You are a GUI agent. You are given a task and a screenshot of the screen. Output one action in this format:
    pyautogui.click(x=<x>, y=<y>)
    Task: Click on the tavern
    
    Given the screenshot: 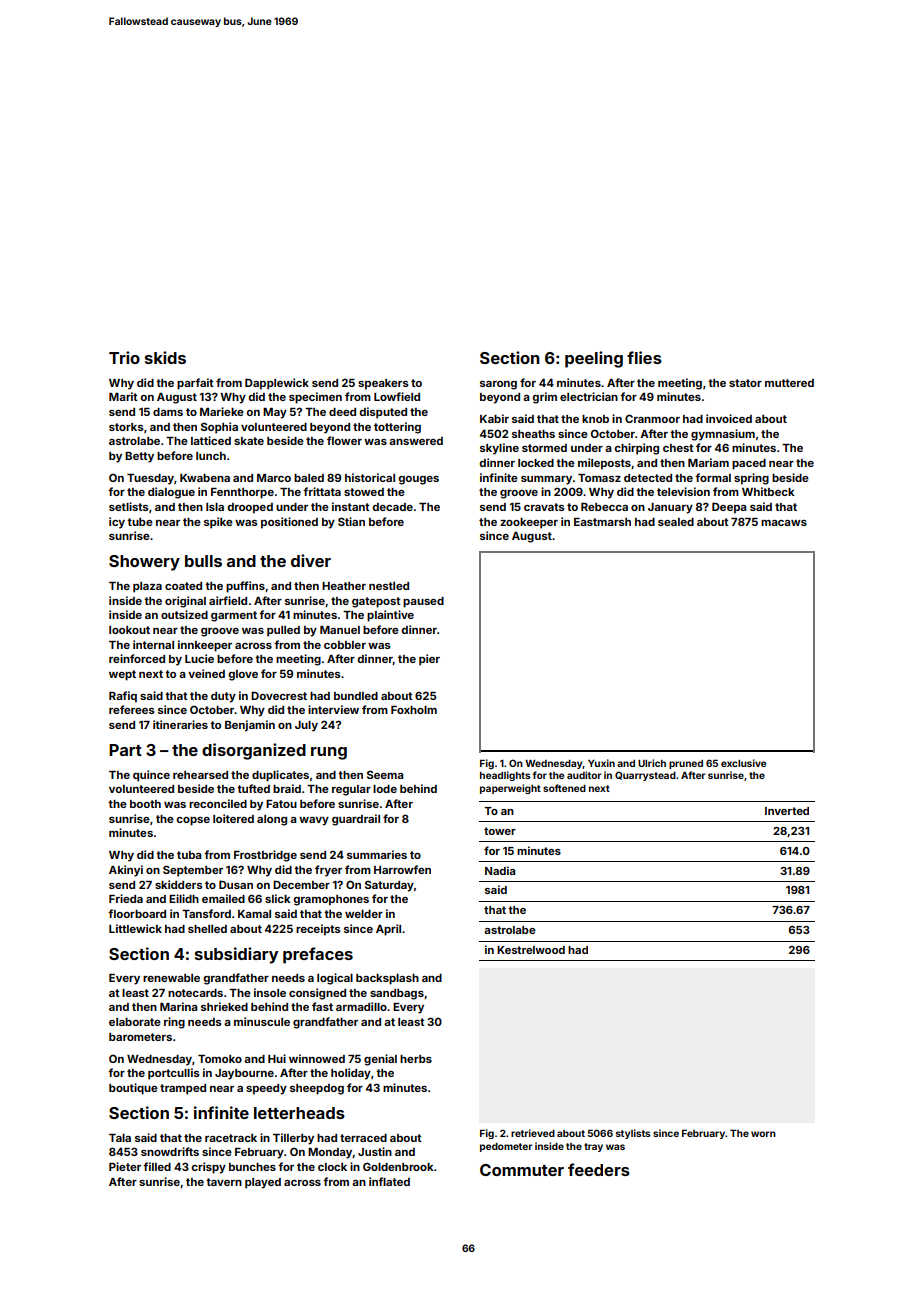 What is the action you would take?
    pyautogui.click(x=224, y=1182)
